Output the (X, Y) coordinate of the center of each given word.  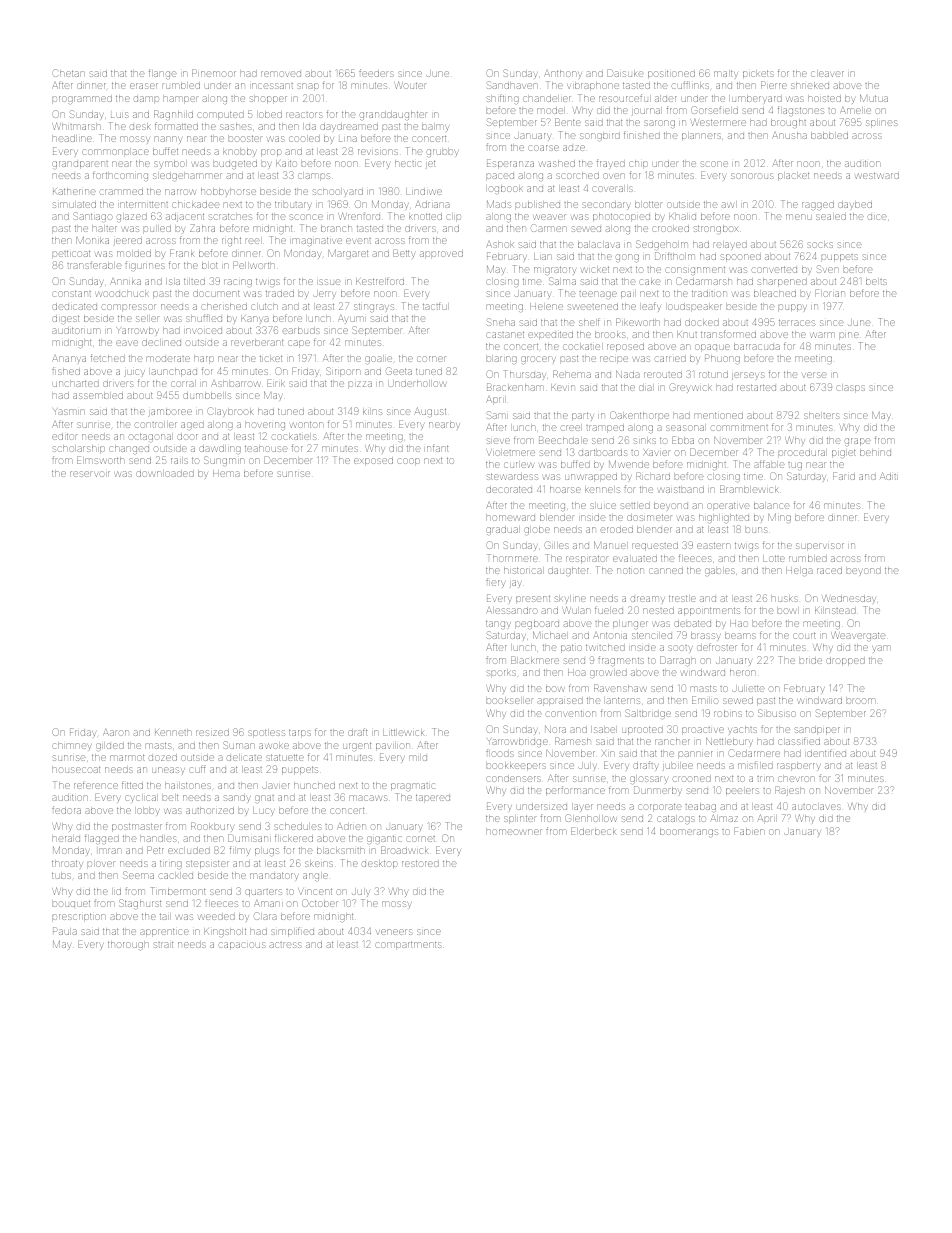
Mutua (874, 98)
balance (772, 506)
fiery (495, 583)
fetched (108, 358)
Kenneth (173, 732)
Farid (844, 476)
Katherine (74, 191)
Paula (65, 931)
